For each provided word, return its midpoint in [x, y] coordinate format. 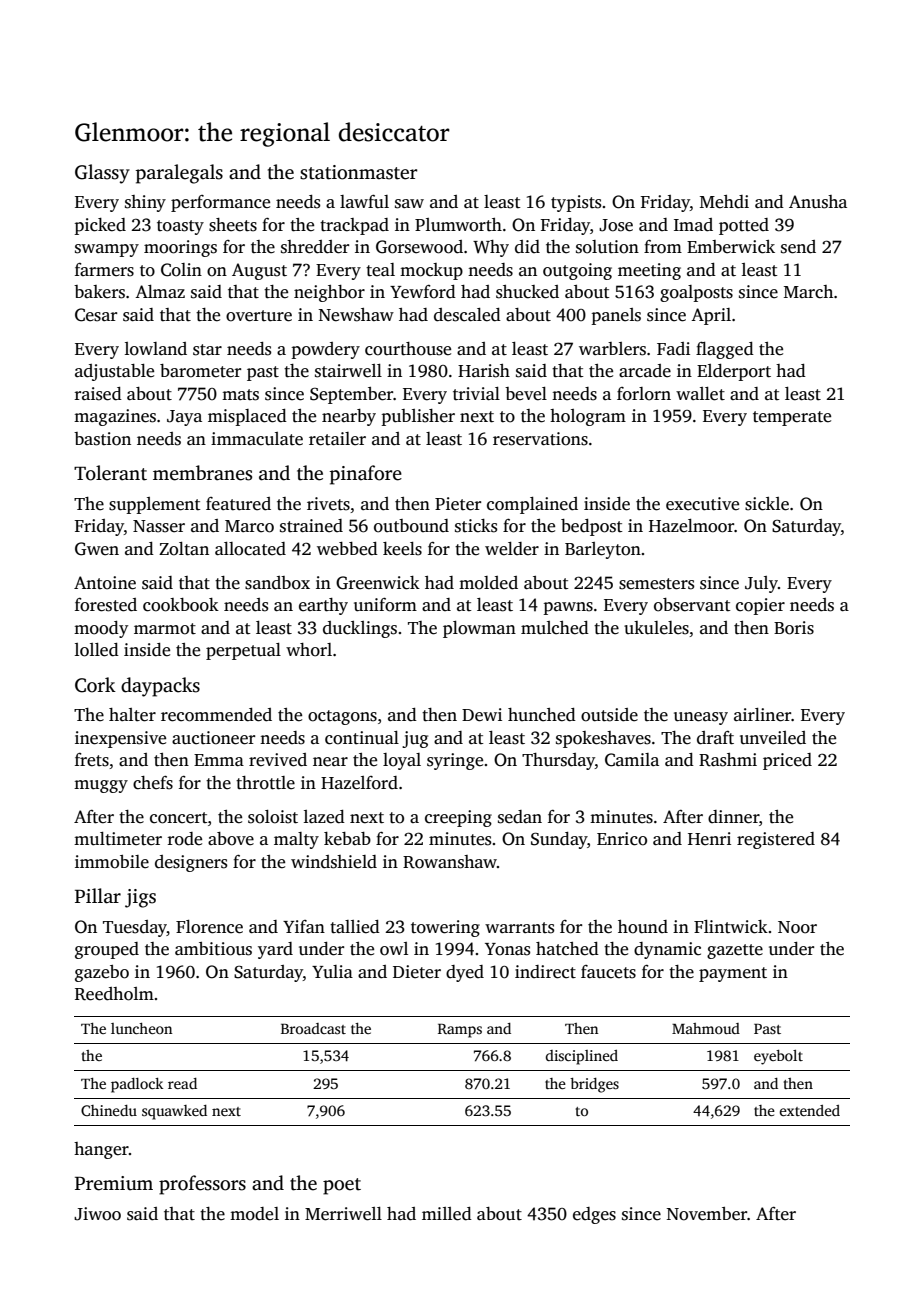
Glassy [102, 174]
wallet [700, 394]
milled [447, 1214]
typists [576, 203]
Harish [484, 371]
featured [238, 504]
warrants [519, 928]
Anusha [818, 202]
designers [191, 863]
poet [342, 1186]
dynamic [667, 950]
